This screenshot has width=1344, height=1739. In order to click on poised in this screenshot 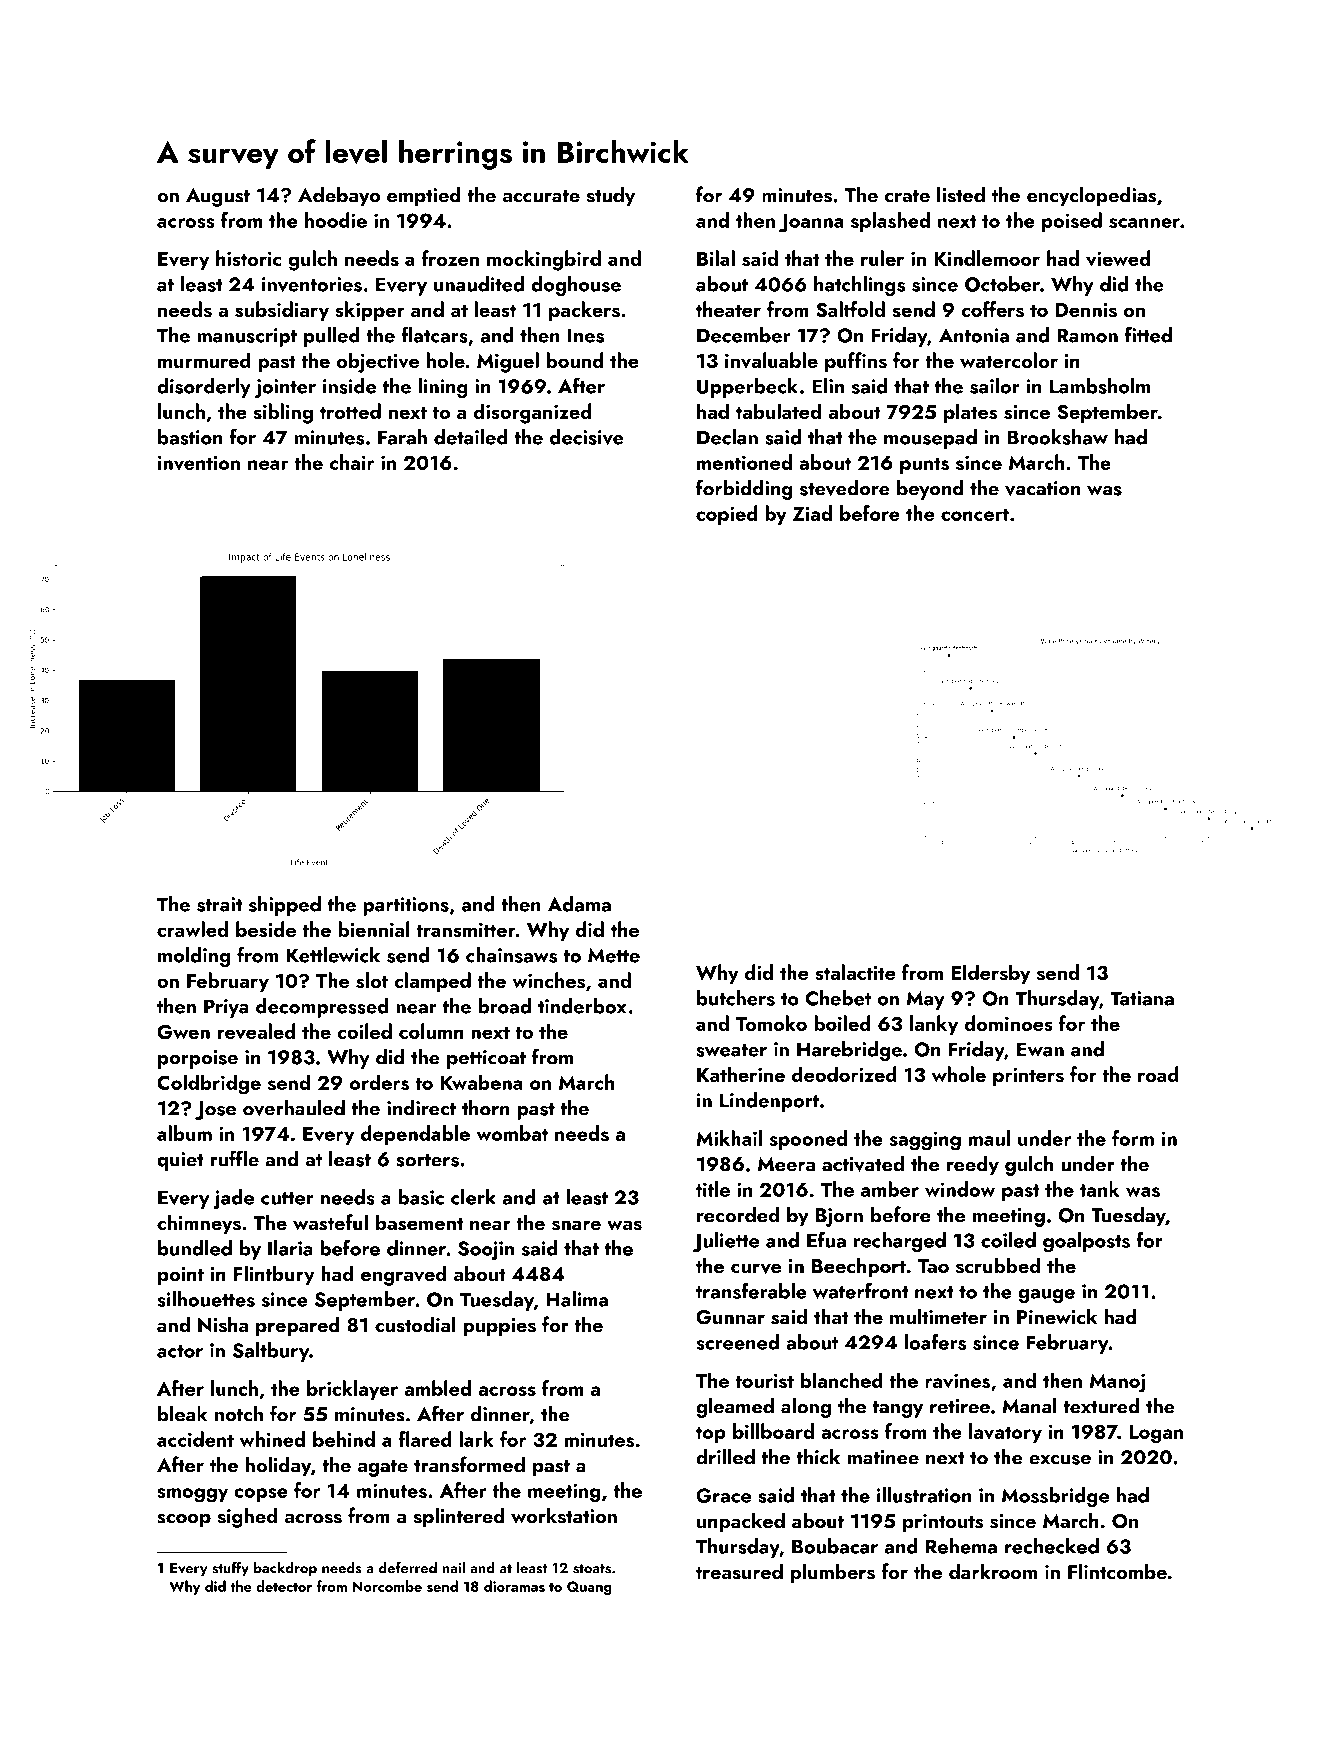, I will do `click(1072, 222)`.
